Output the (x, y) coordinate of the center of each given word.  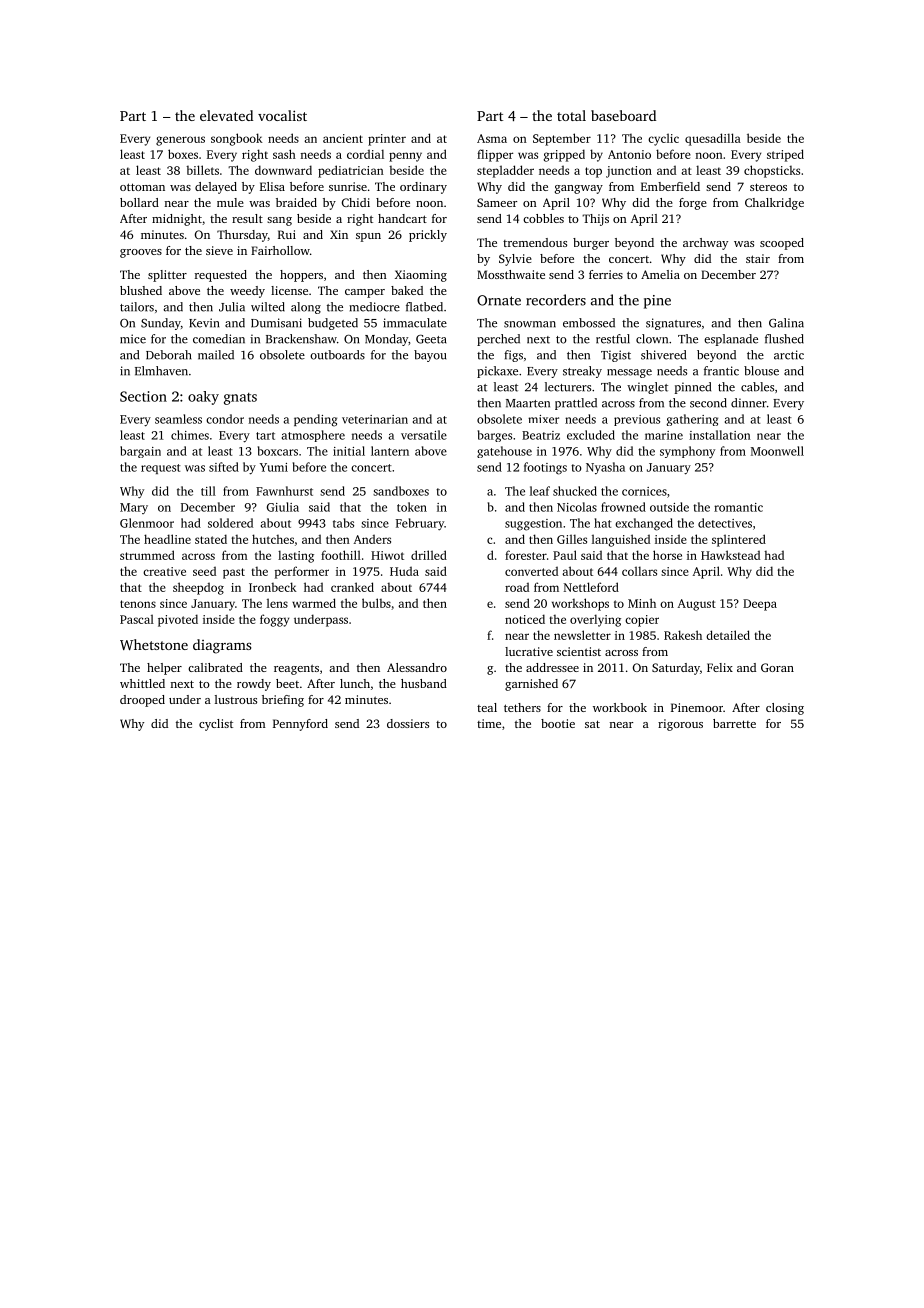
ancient (343, 138)
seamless (178, 419)
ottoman (142, 187)
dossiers (408, 723)
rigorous (680, 725)
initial (349, 451)
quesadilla (713, 139)
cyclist (216, 725)
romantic (738, 507)
